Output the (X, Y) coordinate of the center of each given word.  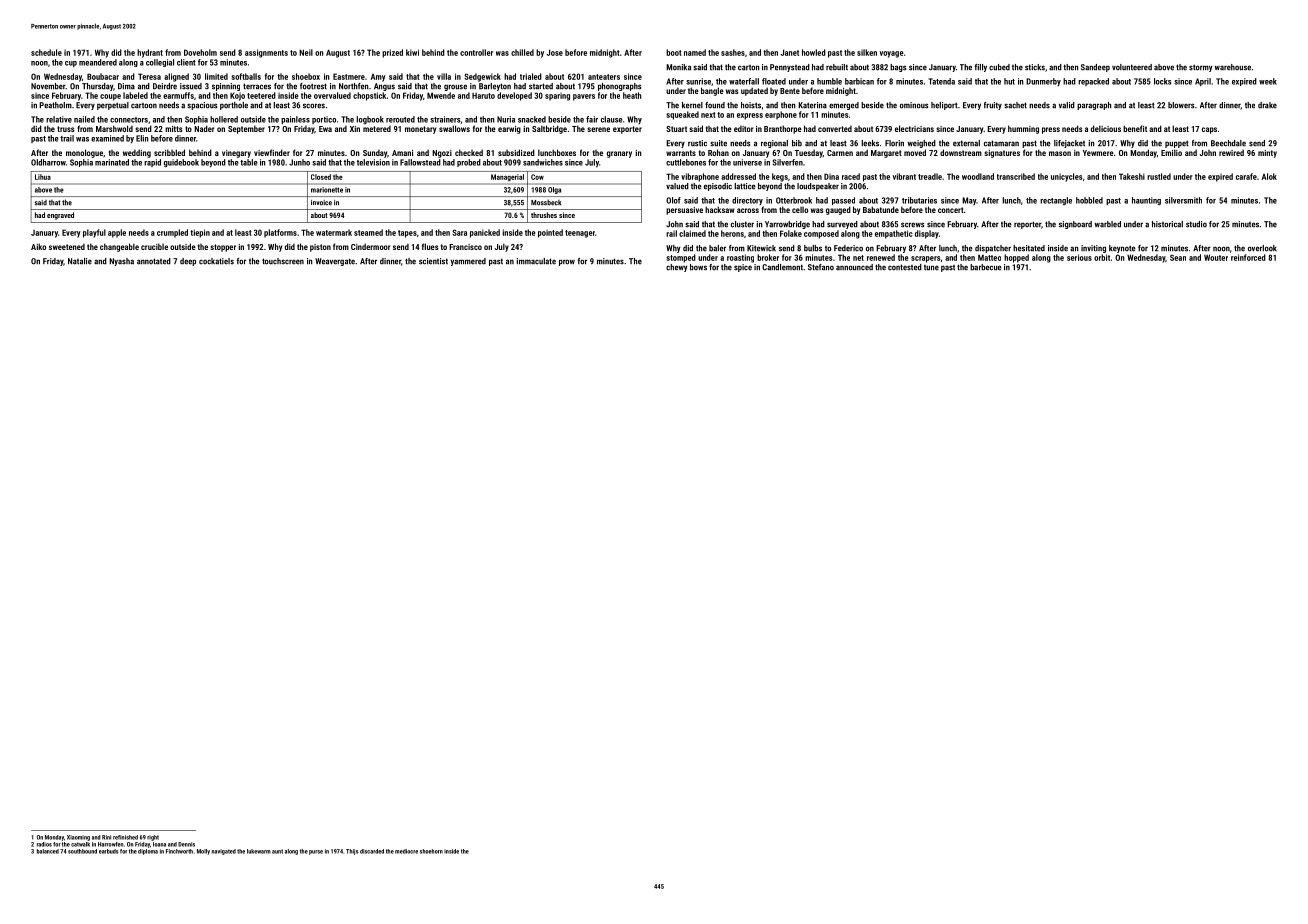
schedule (46, 52)
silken (867, 52)
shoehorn (431, 851)
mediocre (406, 851)
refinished (125, 837)
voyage (892, 54)
